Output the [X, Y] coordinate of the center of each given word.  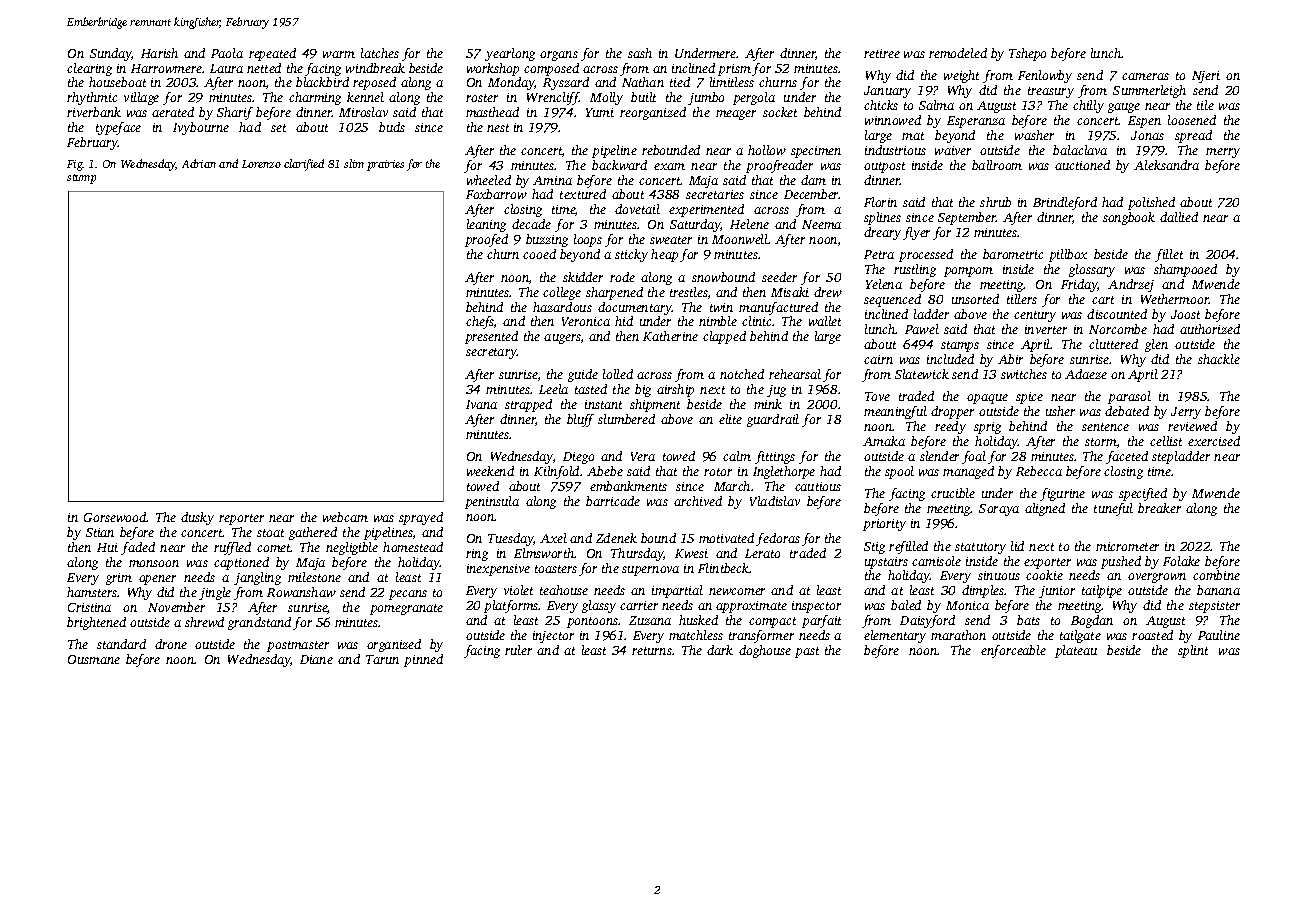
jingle [215, 593]
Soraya [999, 510]
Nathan [643, 82]
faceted [1127, 457]
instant [603, 404]
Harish [159, 53]
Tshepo [1027, 54]
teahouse [564, 590]
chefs [480, 322]
